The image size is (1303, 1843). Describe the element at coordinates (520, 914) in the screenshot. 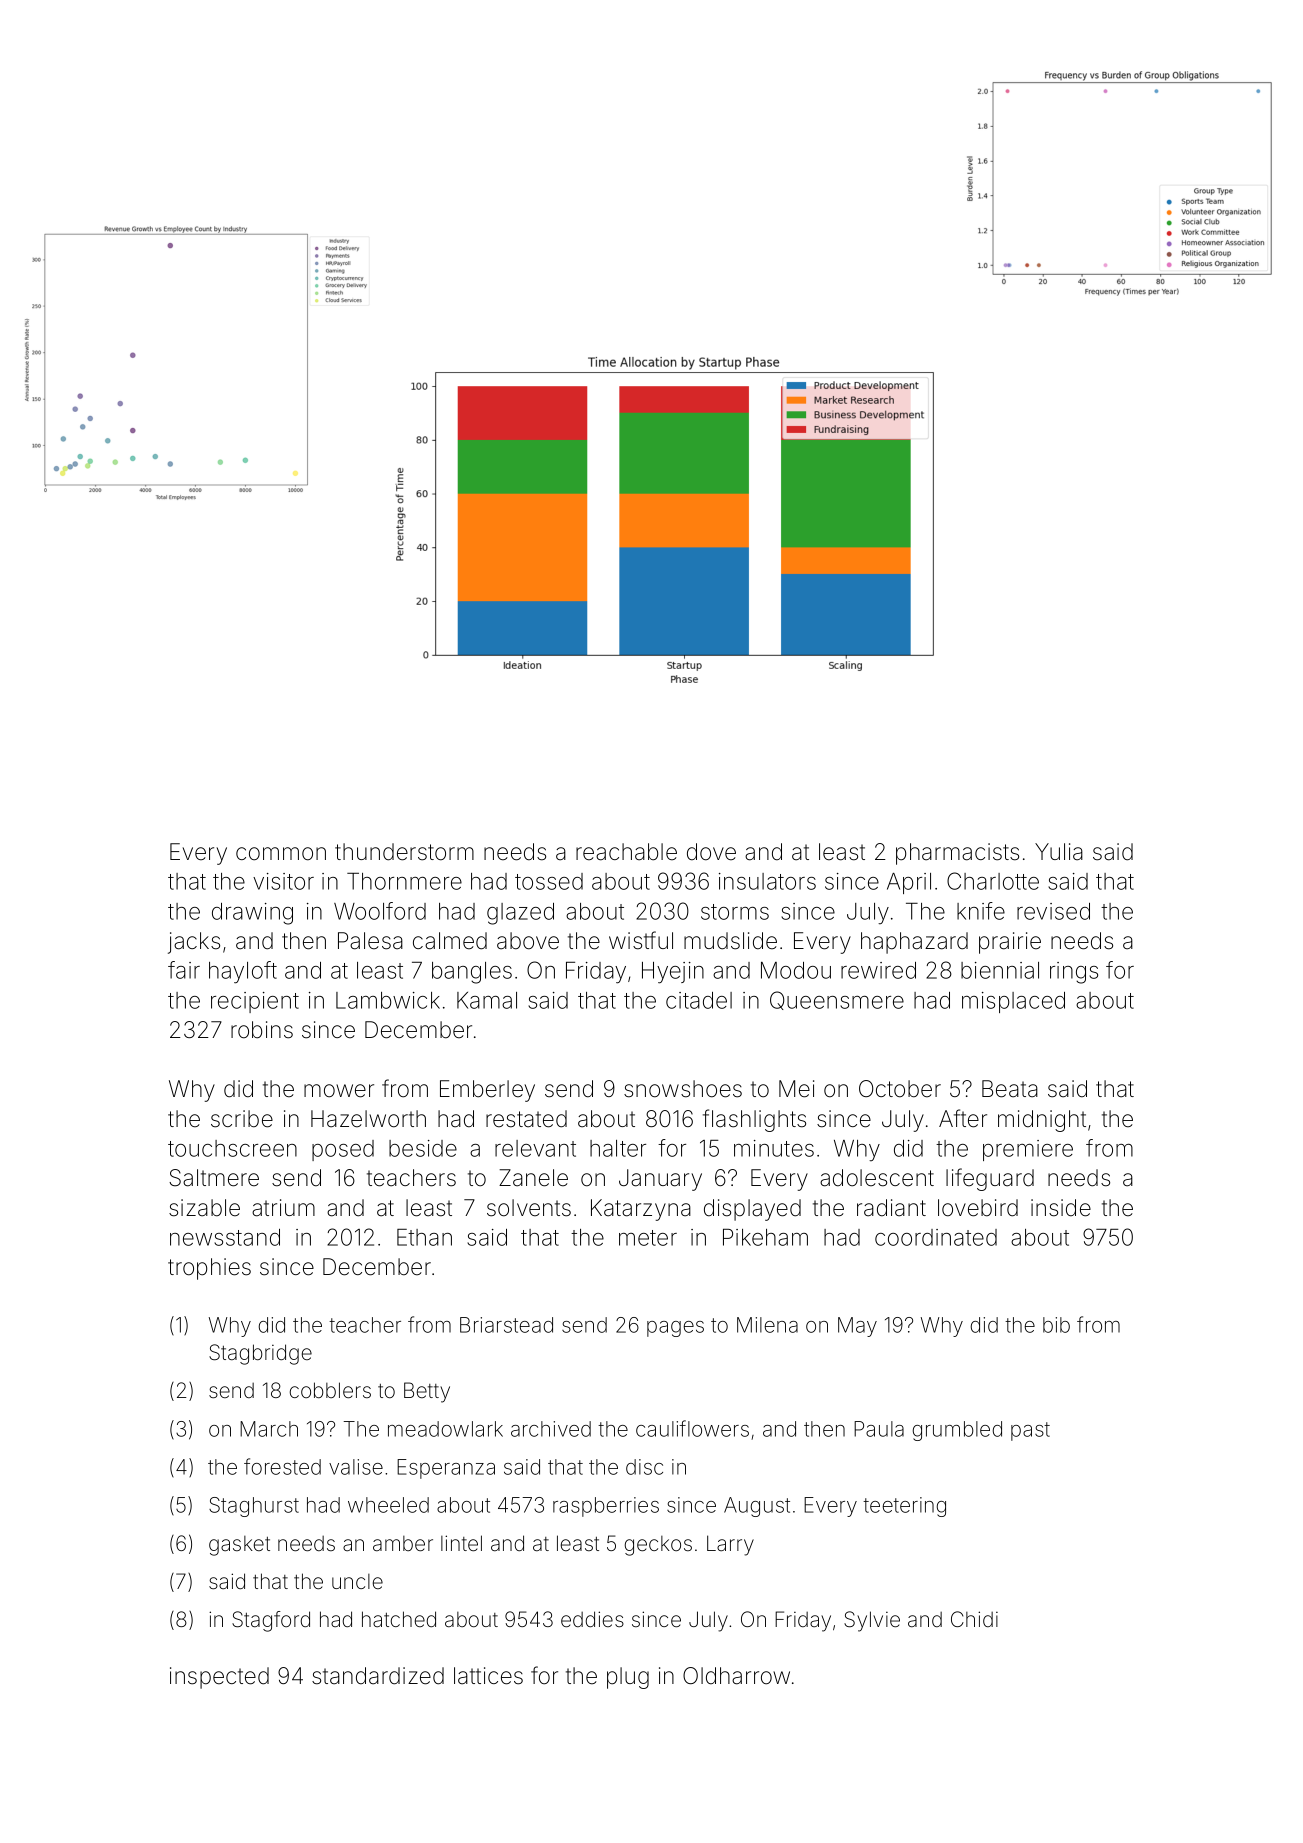

I see `glazed` at that location.
